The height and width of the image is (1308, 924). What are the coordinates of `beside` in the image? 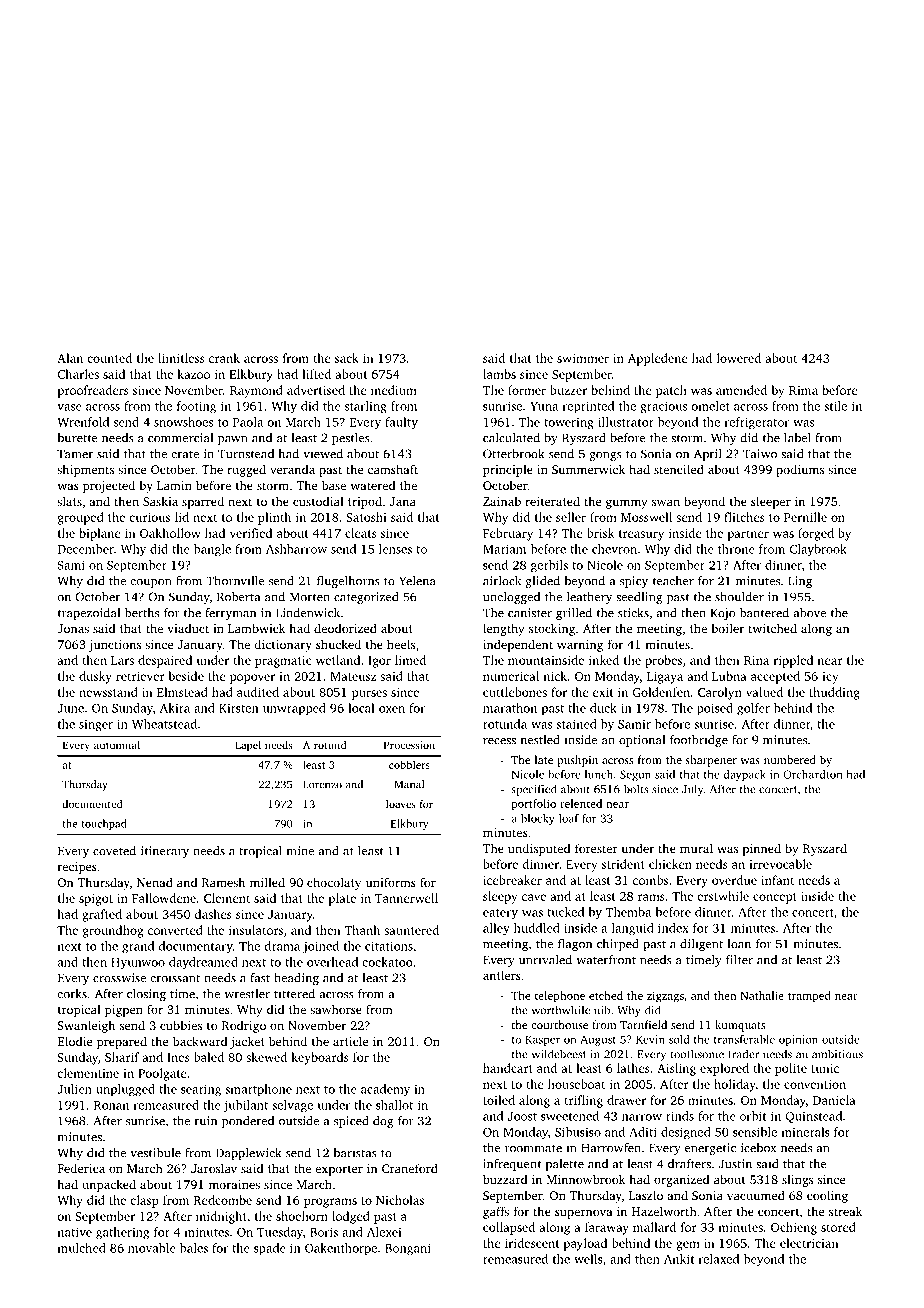 It's located at (186, 676).
